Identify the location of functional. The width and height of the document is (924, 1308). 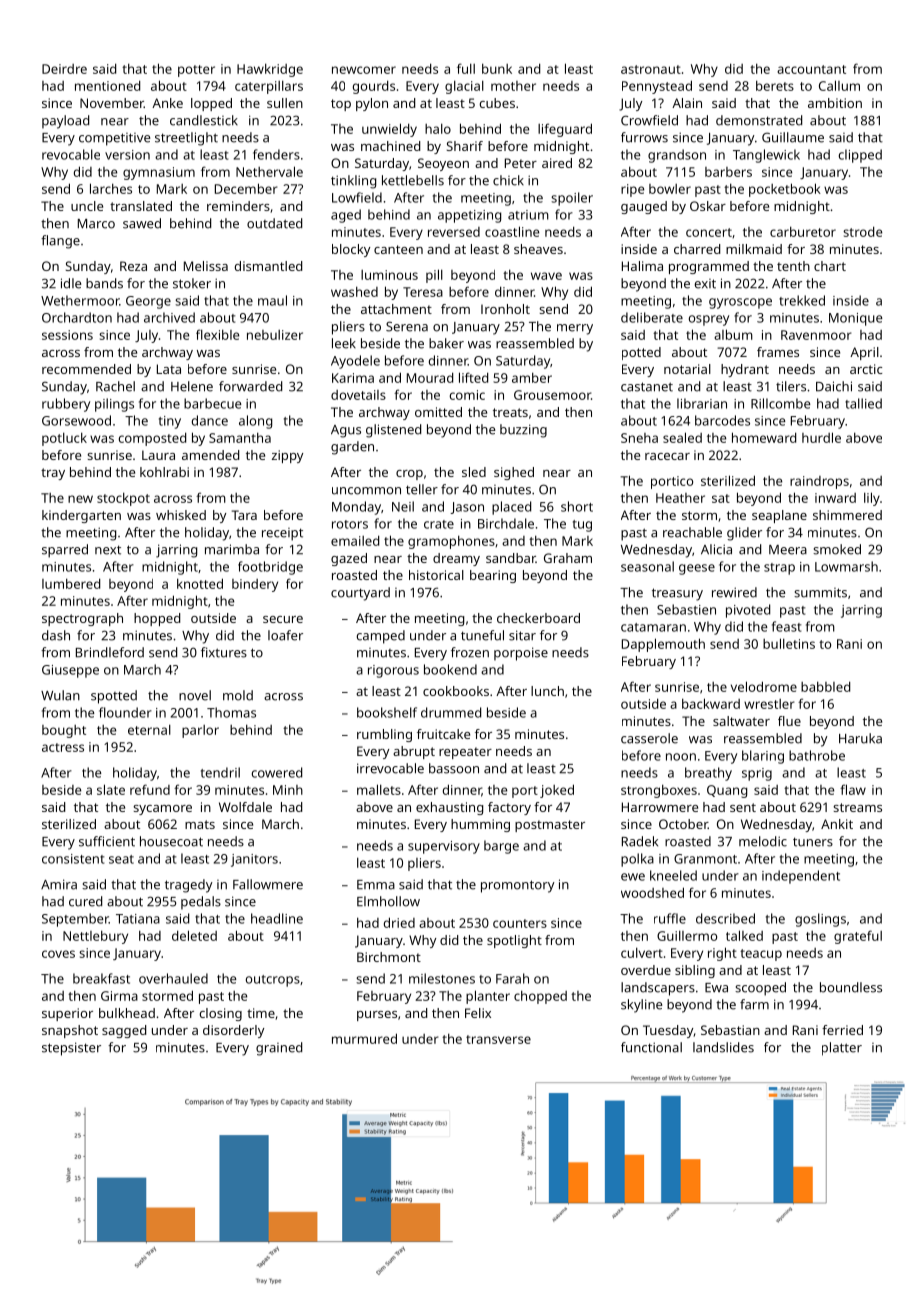
(651, 1047).
